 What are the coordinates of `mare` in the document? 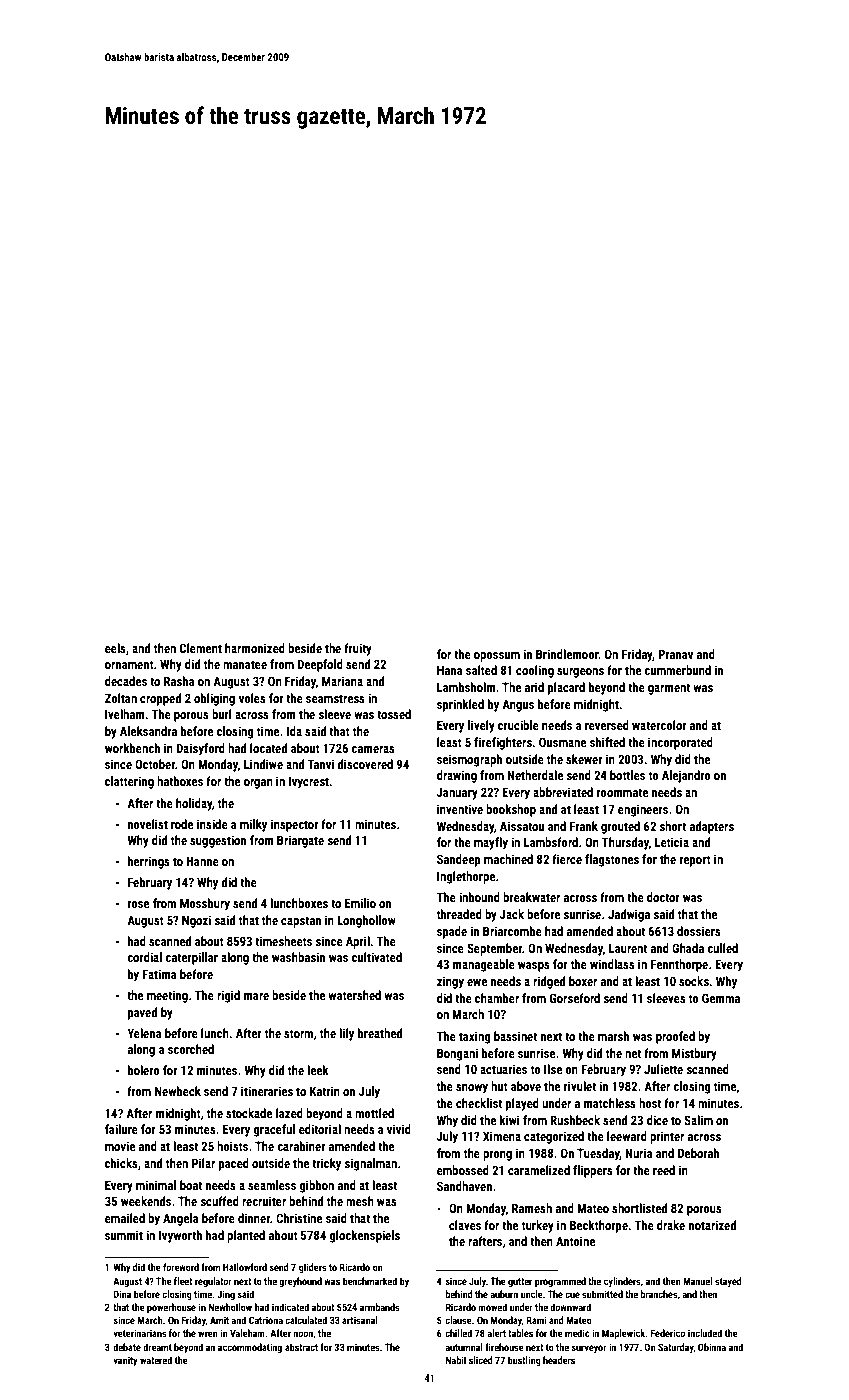 It's located at (256, 996).
